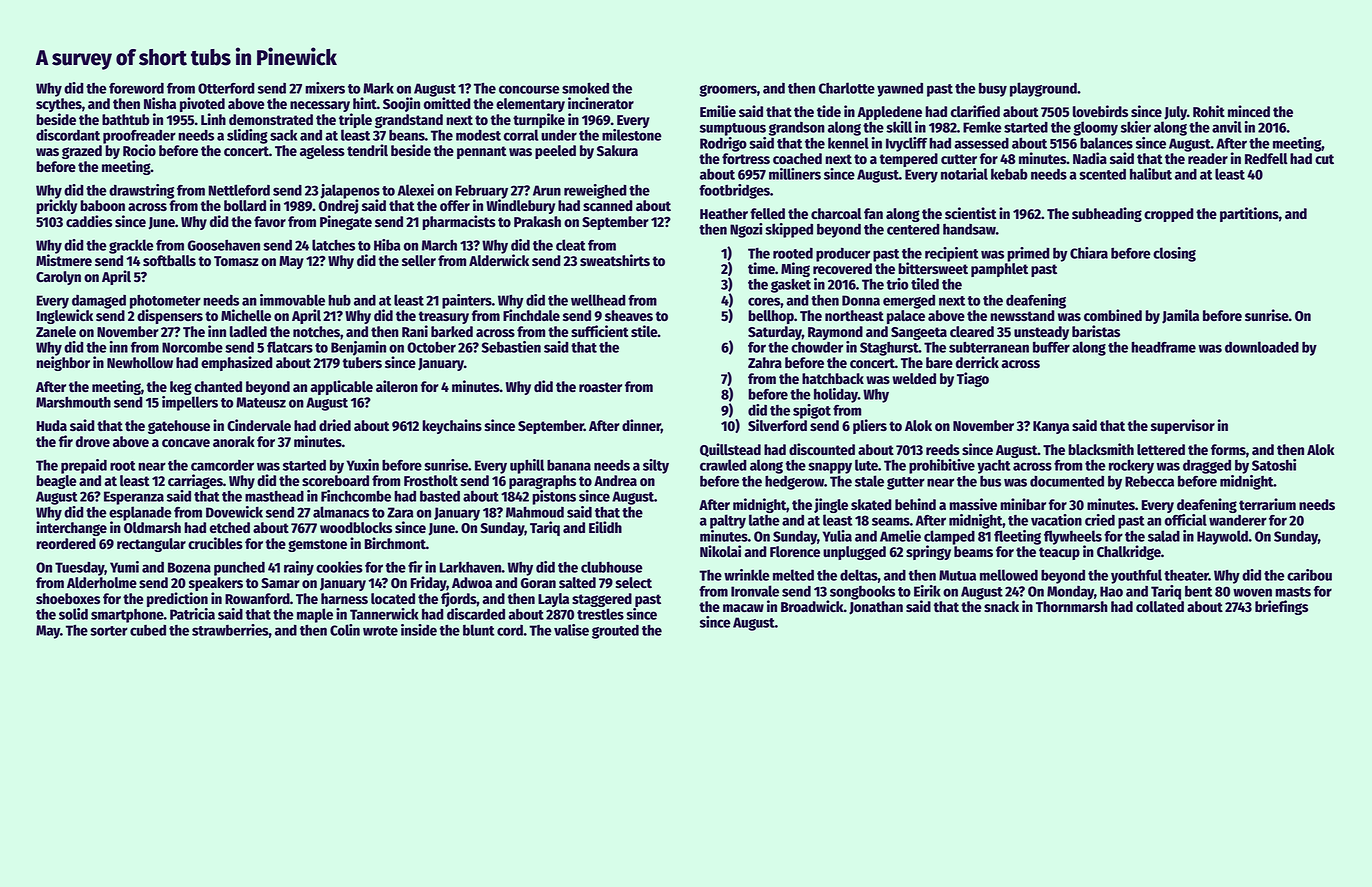 Image resolution: width=1372 pixels, height=887 pixels. I want to click on beans, so click(407, 135).
